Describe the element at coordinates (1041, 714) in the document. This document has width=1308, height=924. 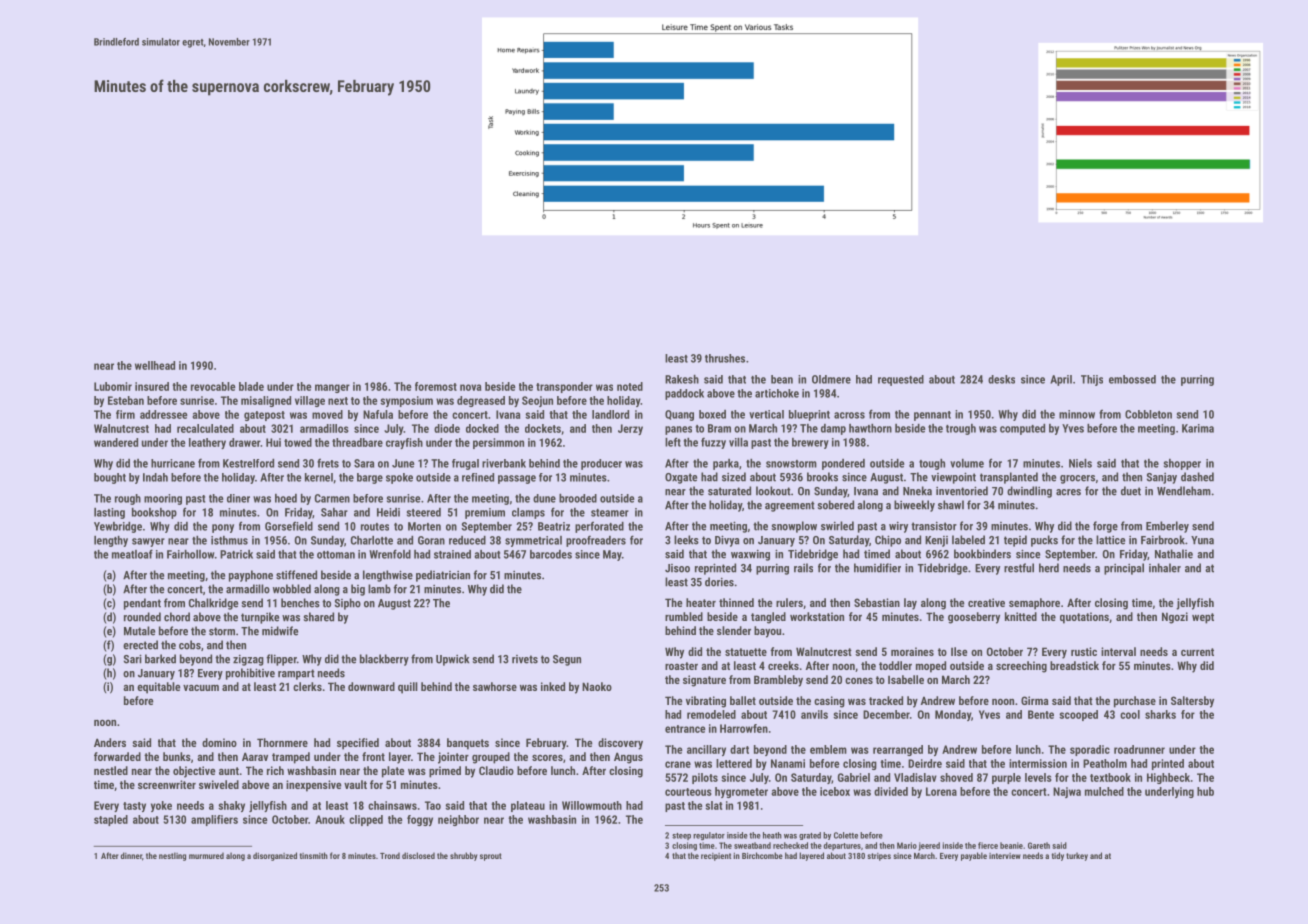
I see `Bente` at that location.
